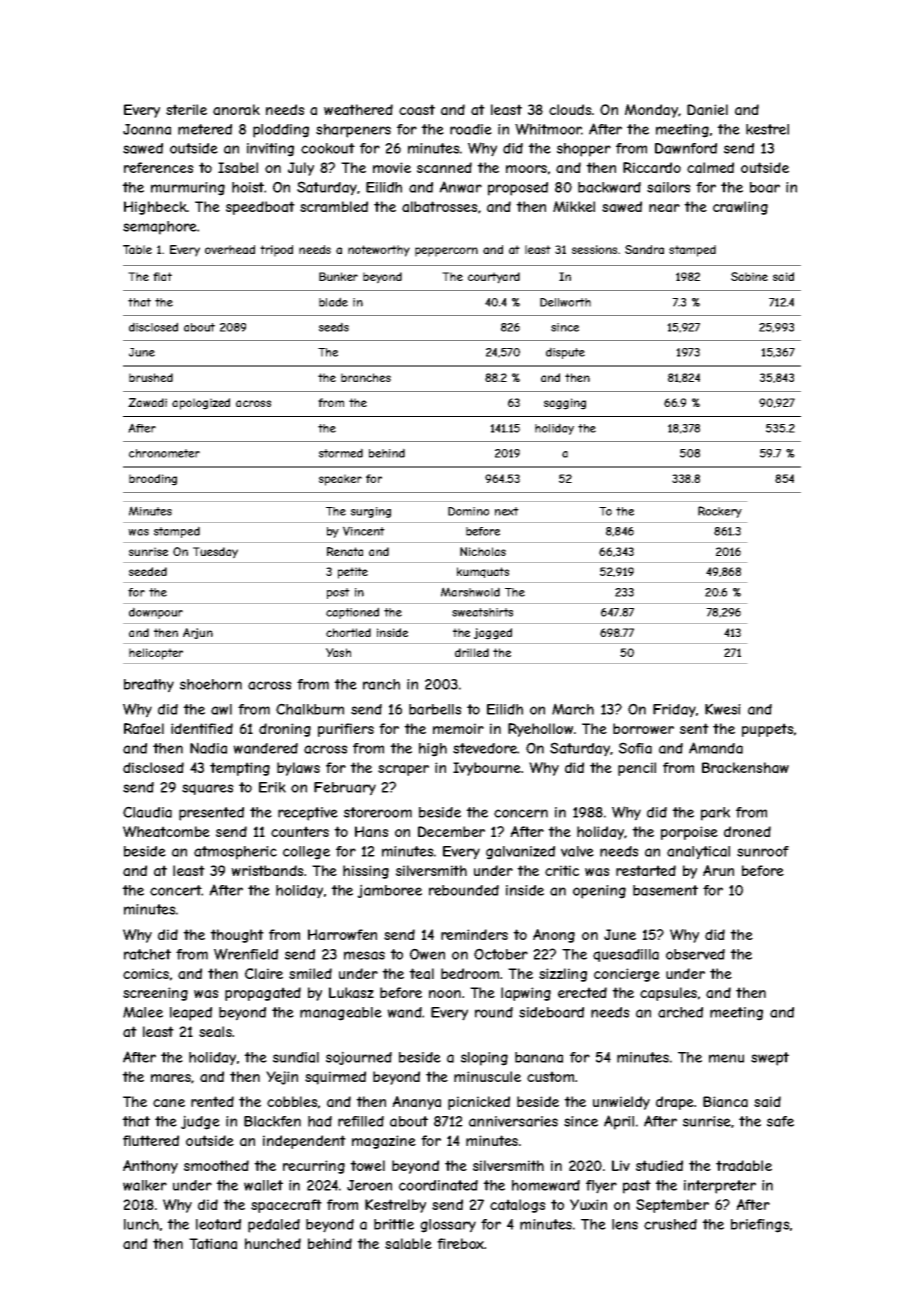 The width and height of the image is (924, 1308). What do you see at coordinates (720, 512) in the image?
I see `Rockery` at bounding box center [720, 512].
